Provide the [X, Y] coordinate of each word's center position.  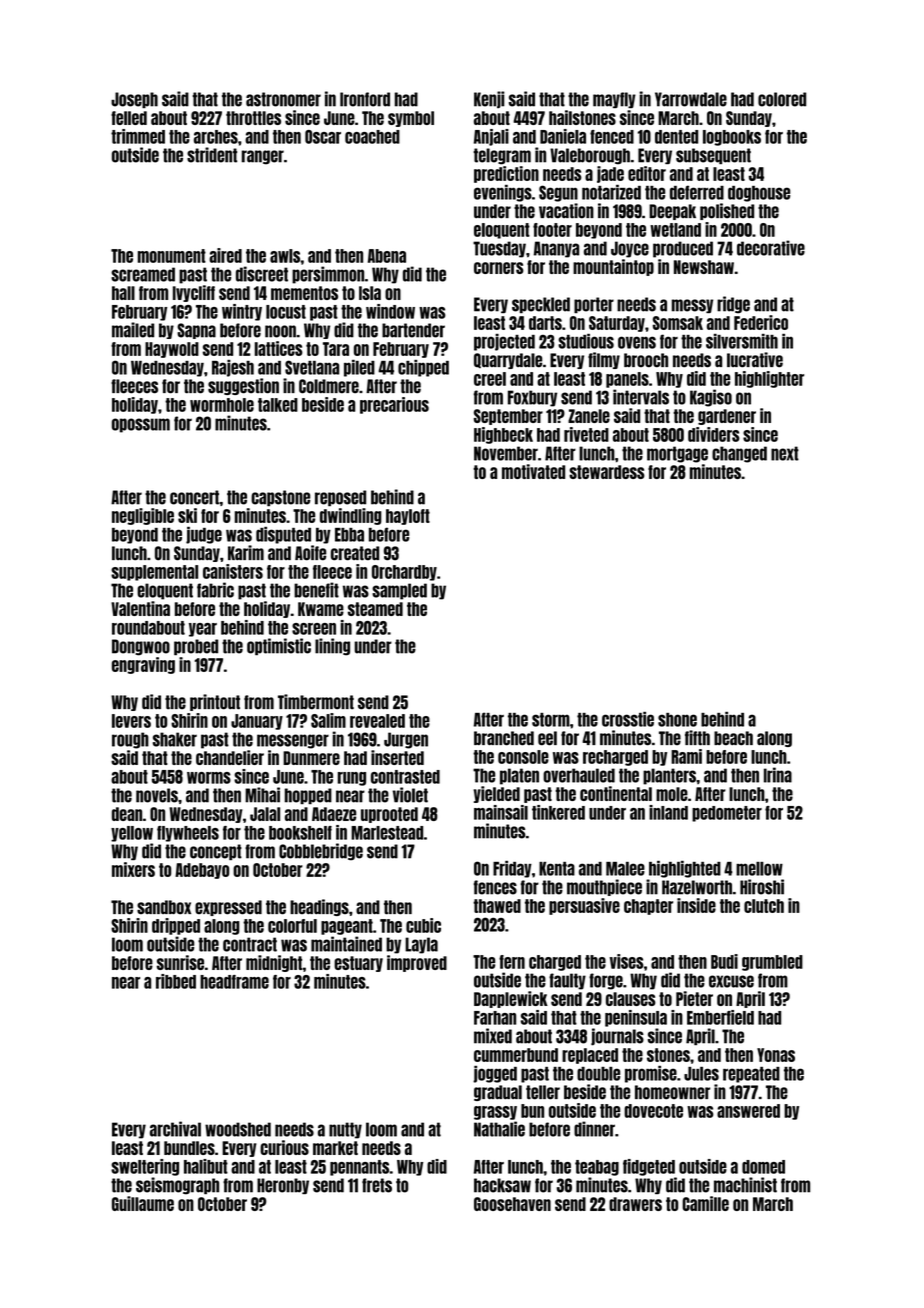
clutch [764, 906]
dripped [176, 926]
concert [194, 497]
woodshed [238, 1129]
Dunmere [311, 758]
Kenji [489, 100]
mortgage [677, 454]
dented [676, 137]
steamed [375, 609]
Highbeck [503, 435]
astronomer [283, 99]
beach [733, 738]
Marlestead [387, 833]
